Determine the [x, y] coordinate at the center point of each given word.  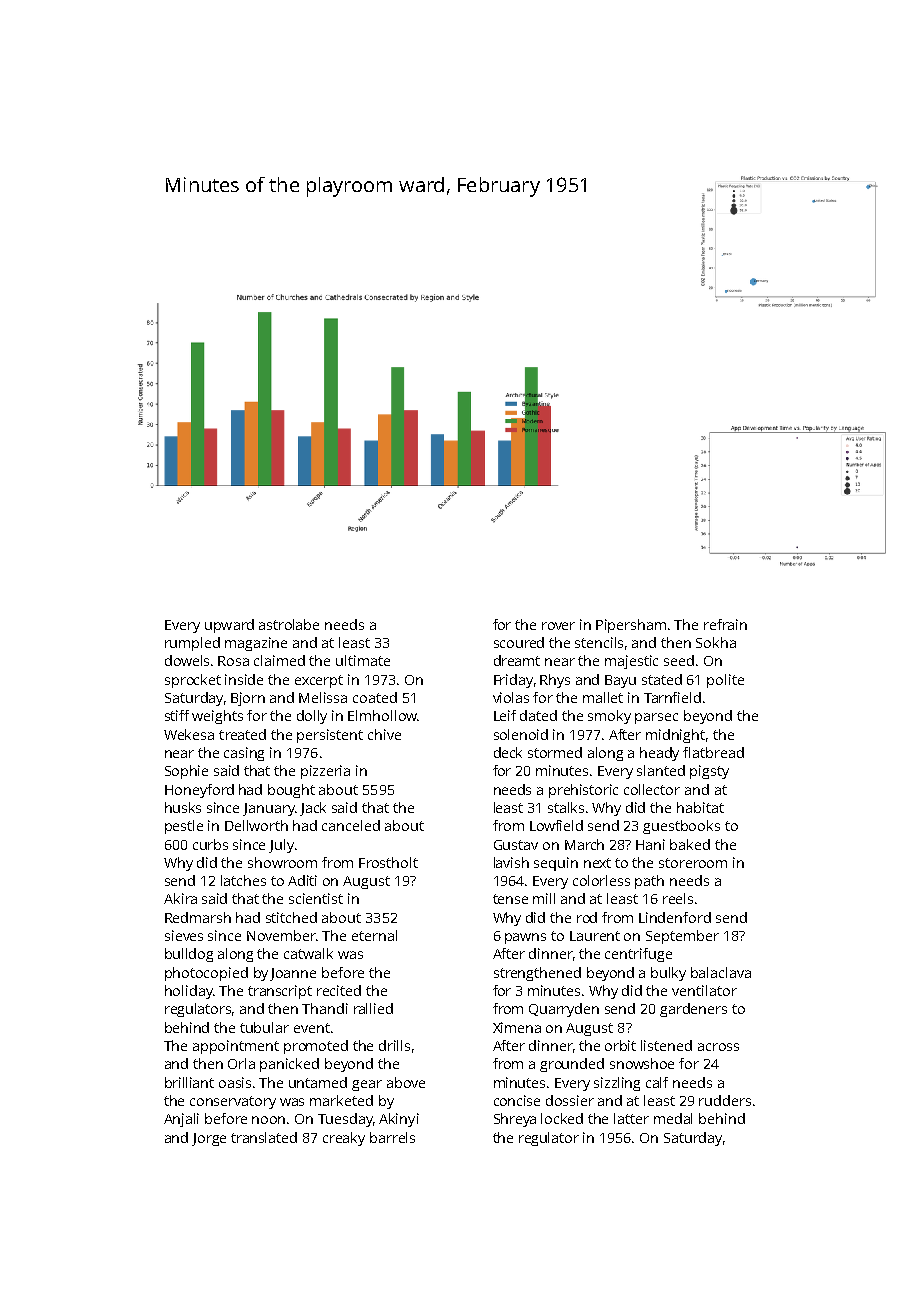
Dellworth [256, 825]
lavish [511, 862]
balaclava [721, 972]
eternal [374, 935]
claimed [279, 660]
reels [678, 898]
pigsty [709, 772]
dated [538, 715]
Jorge [209, 1139]
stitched [291, 917]
